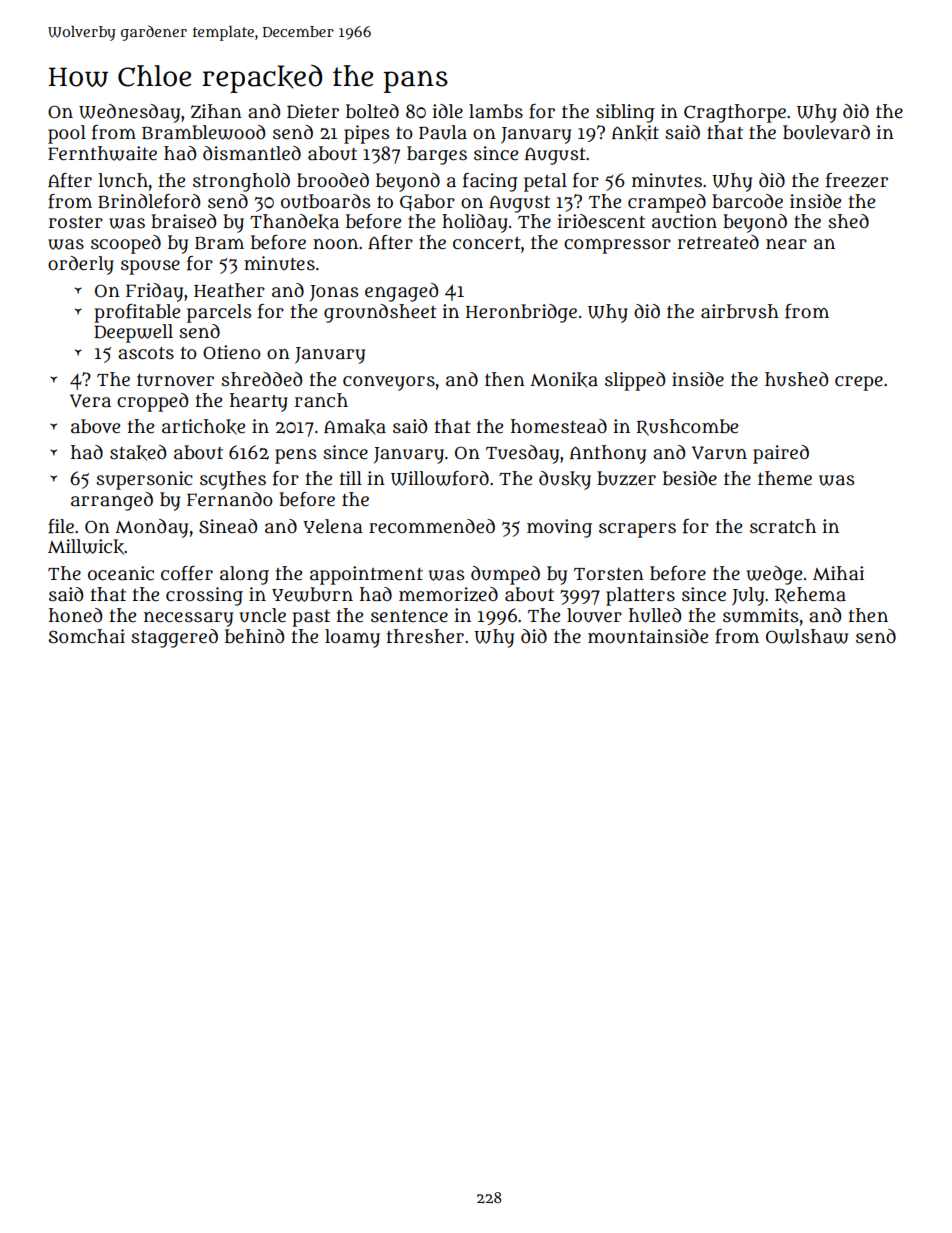 Image resolution: width=952 pixels, height=1233 pixels. Describe the element at coordinates (175, 380) in the screenshot. I see `turnover` at that location.
